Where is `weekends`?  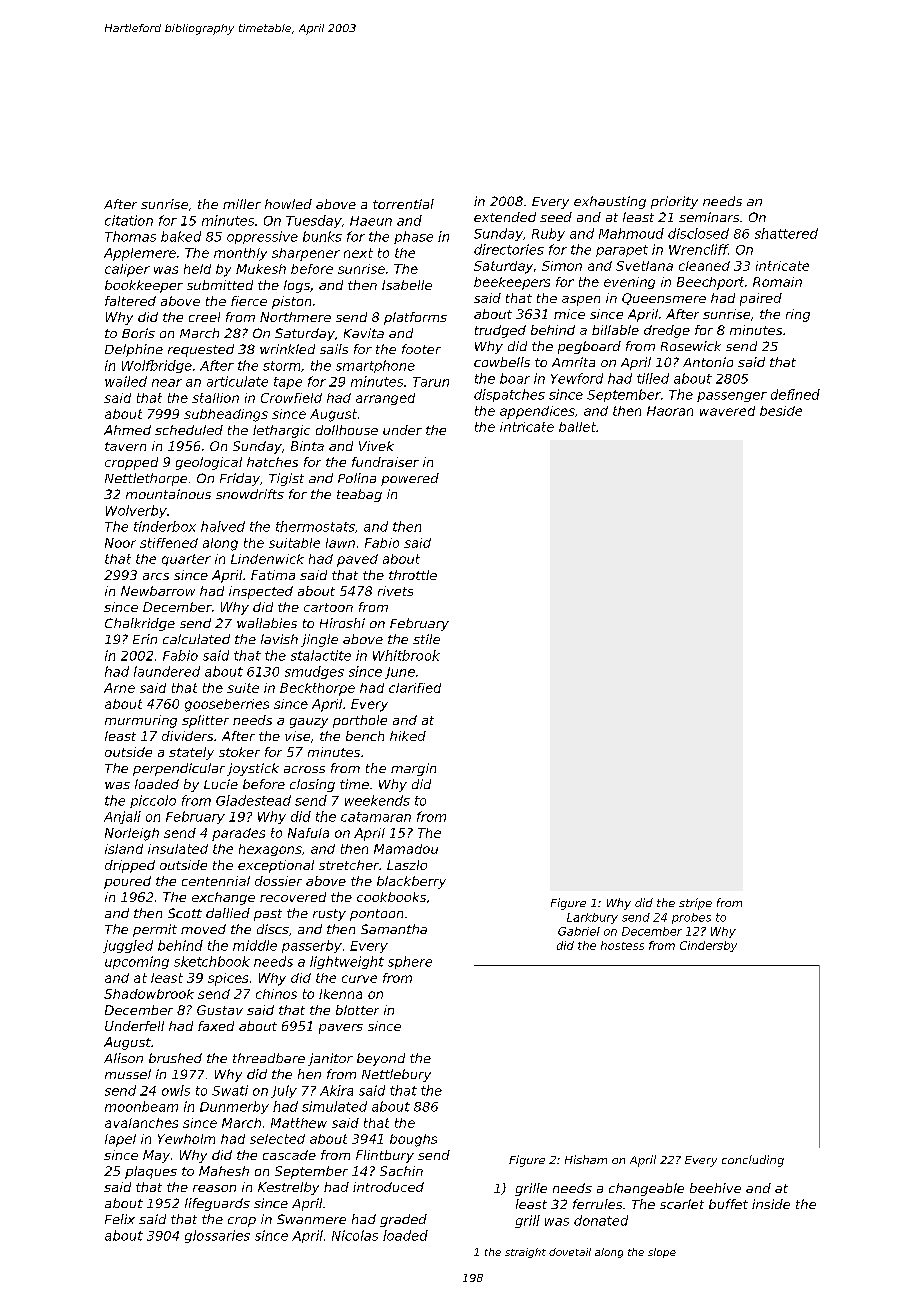
weekends is located at coordinates (377, 800).
